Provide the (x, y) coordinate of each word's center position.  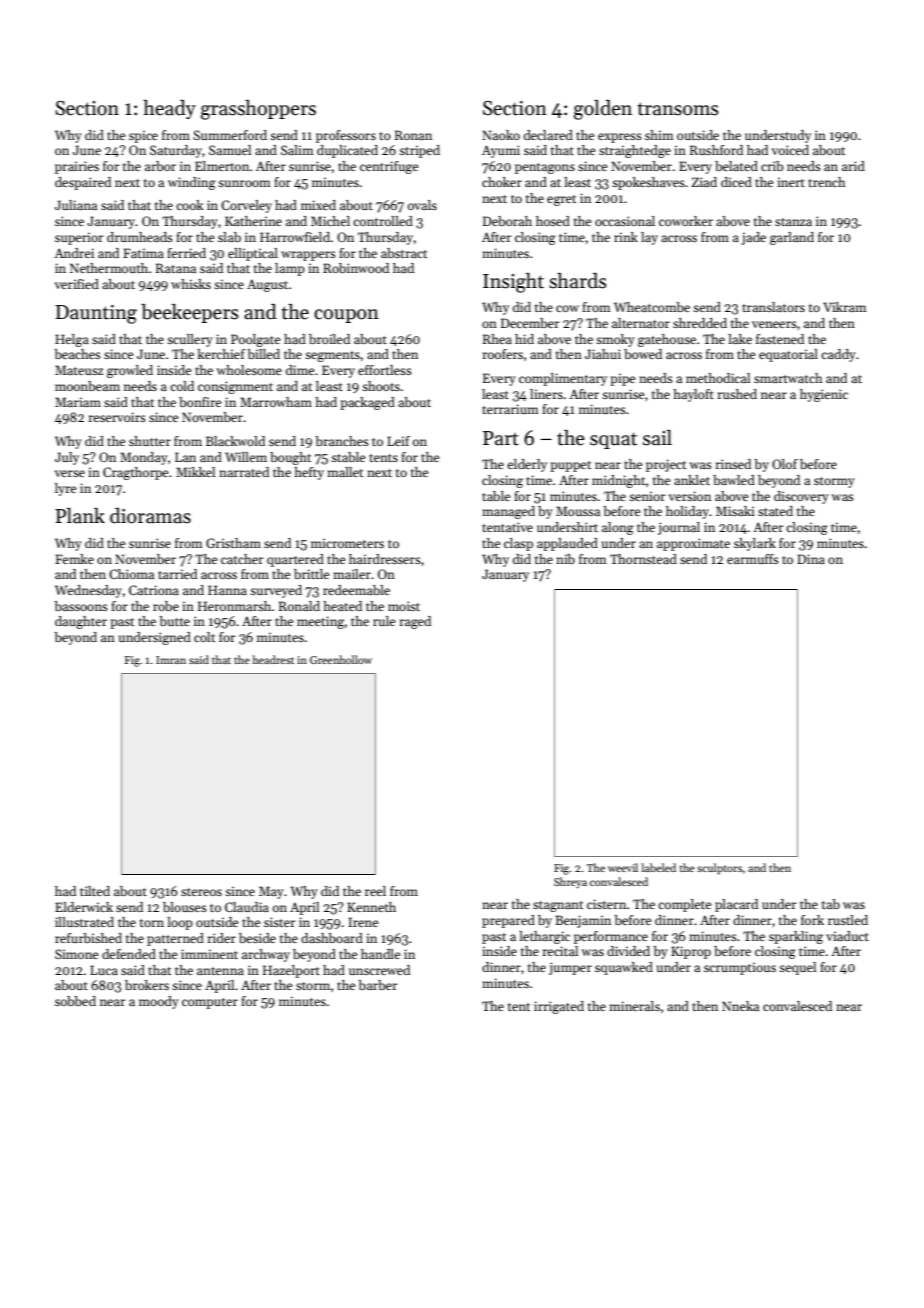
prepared (508, 921)
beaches (77, 354)
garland (792, 238)
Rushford (716, 150)
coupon (346, 316)
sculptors (719, 869)
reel (375, 891)
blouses (185, 907)
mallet (345, 472)
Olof (785, 464)
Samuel (230, 150)
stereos (201, 892)
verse (70, 473)
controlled (383, 221)
